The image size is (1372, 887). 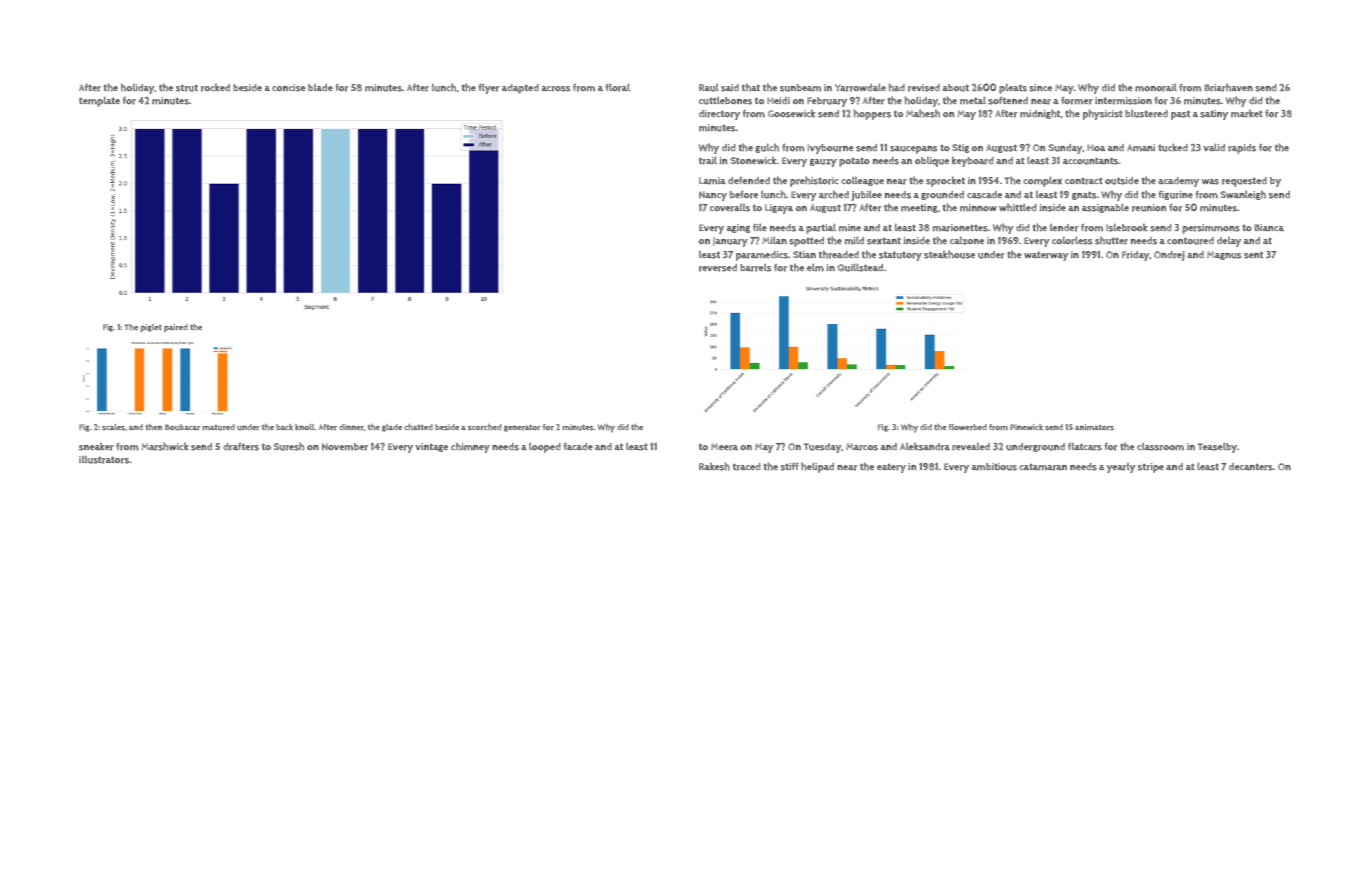 I want to click on Stian, so click(x=804, y=254).
